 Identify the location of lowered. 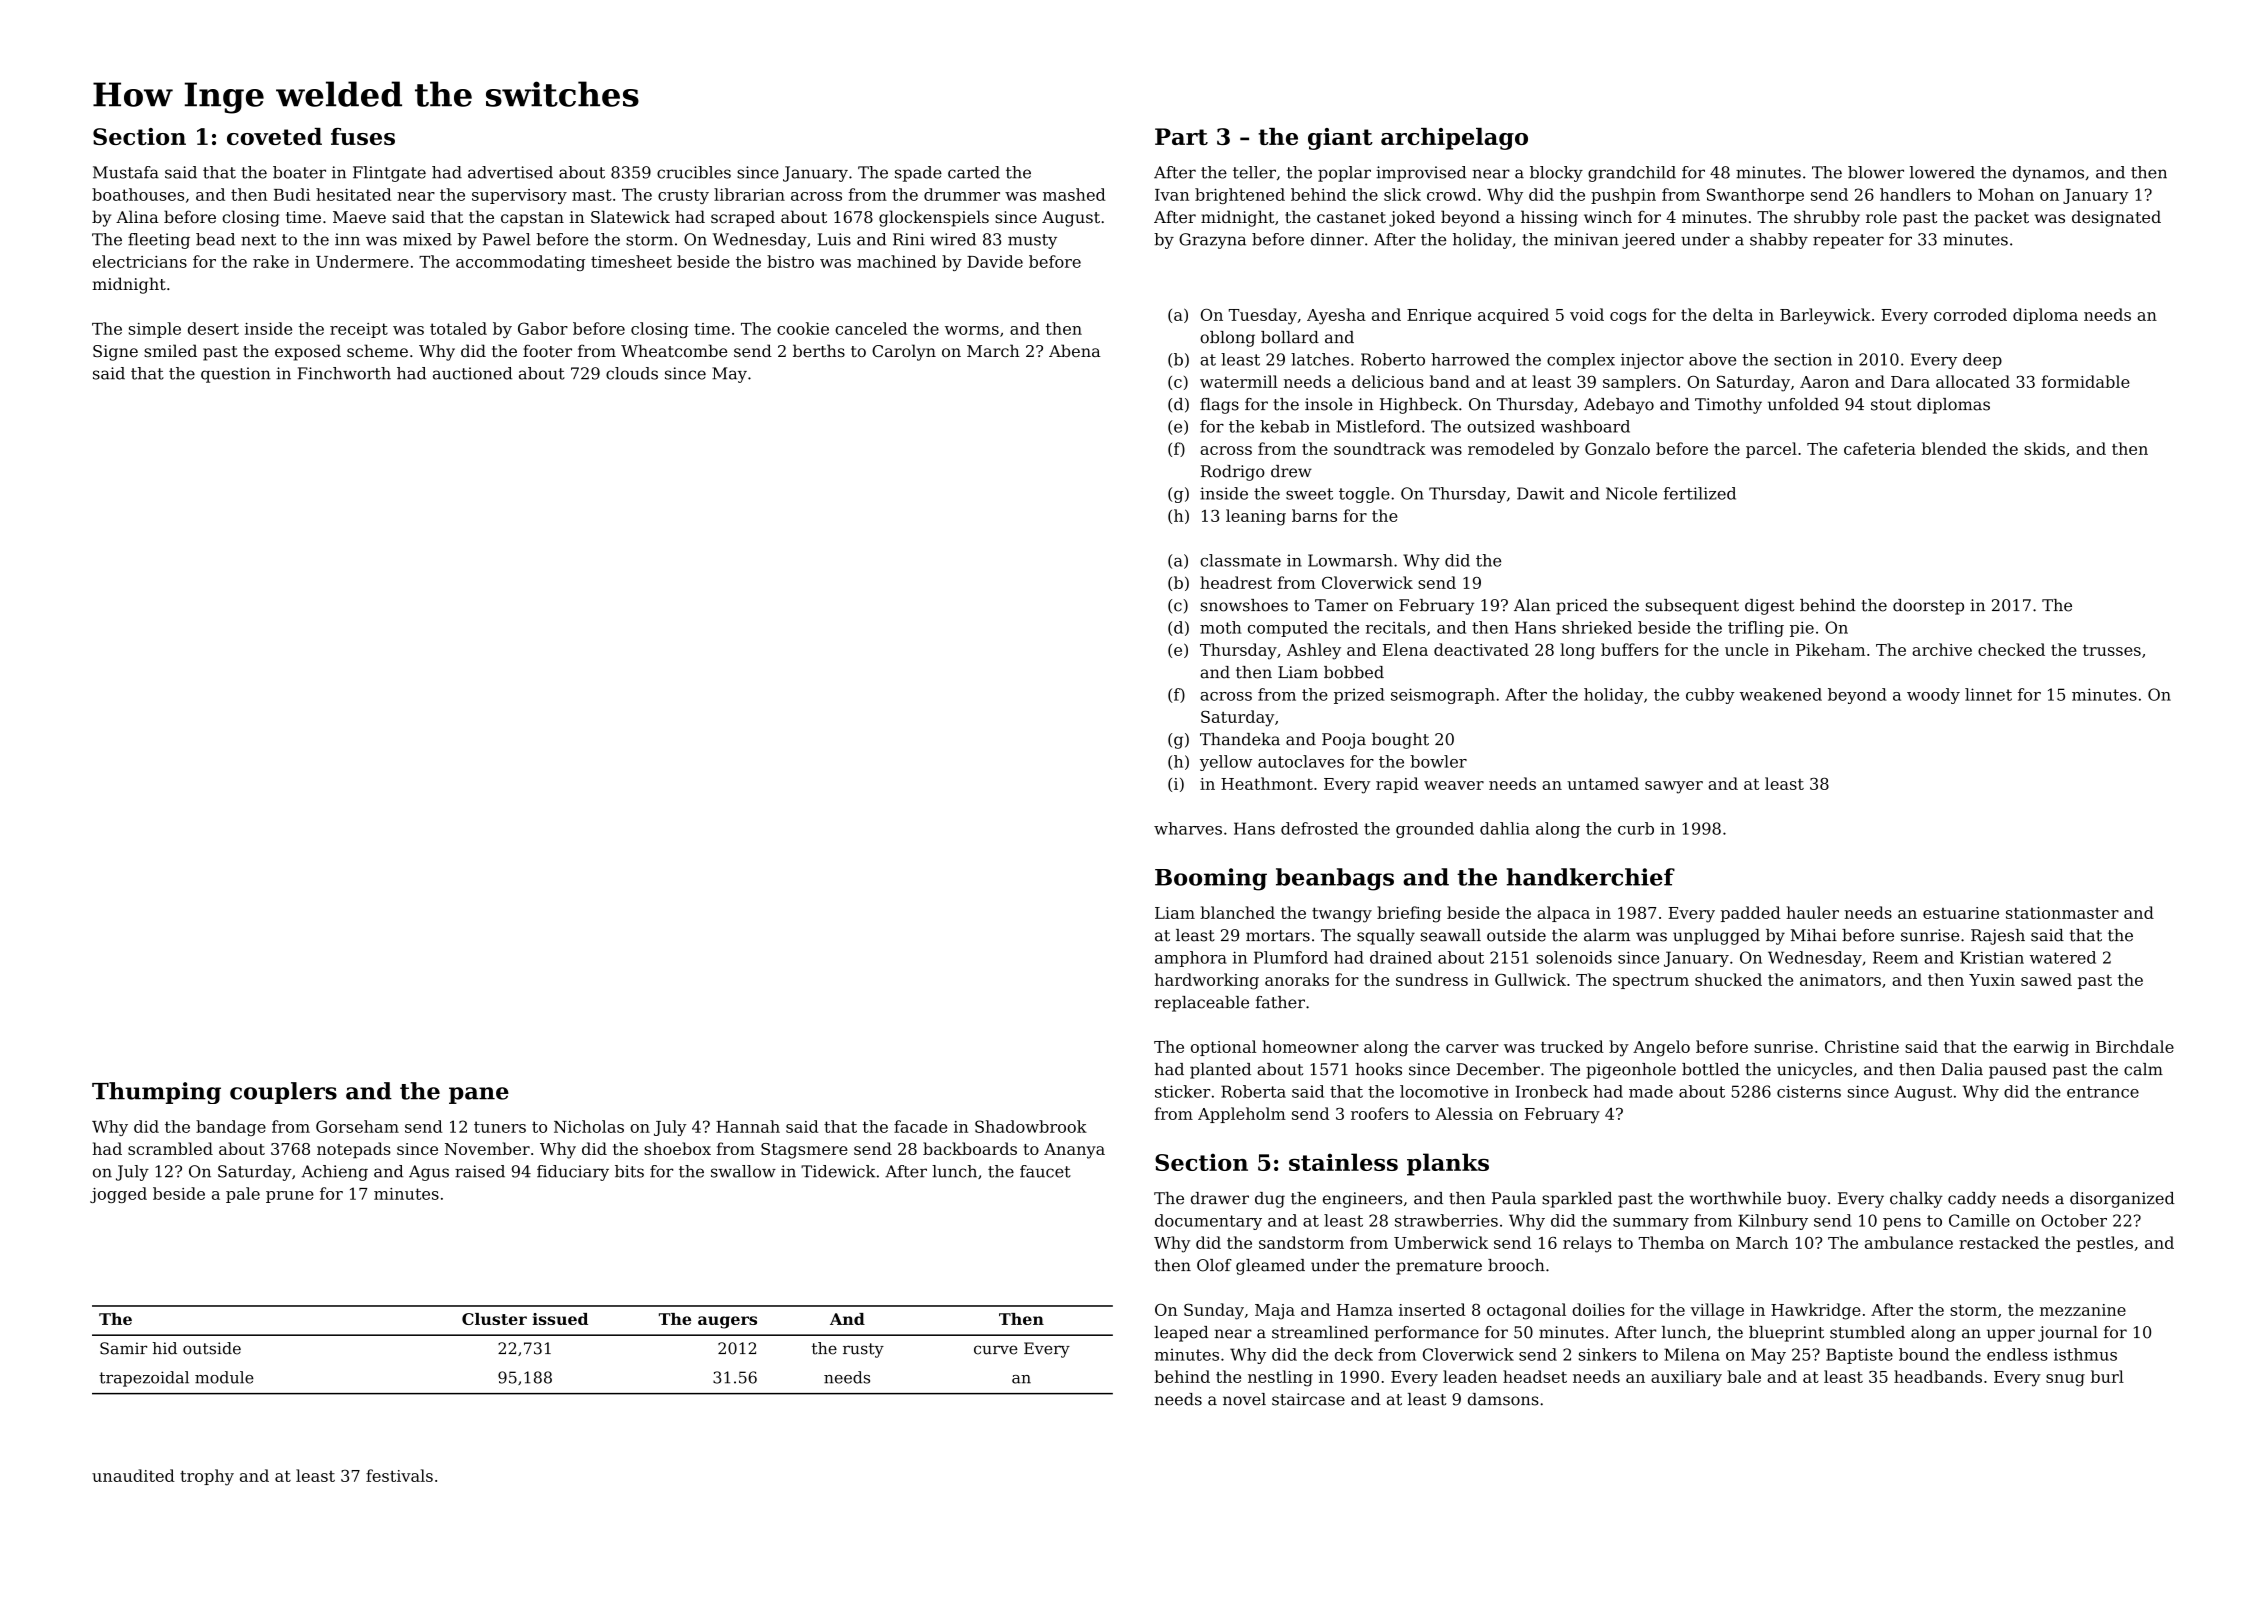
(1942, 172).
